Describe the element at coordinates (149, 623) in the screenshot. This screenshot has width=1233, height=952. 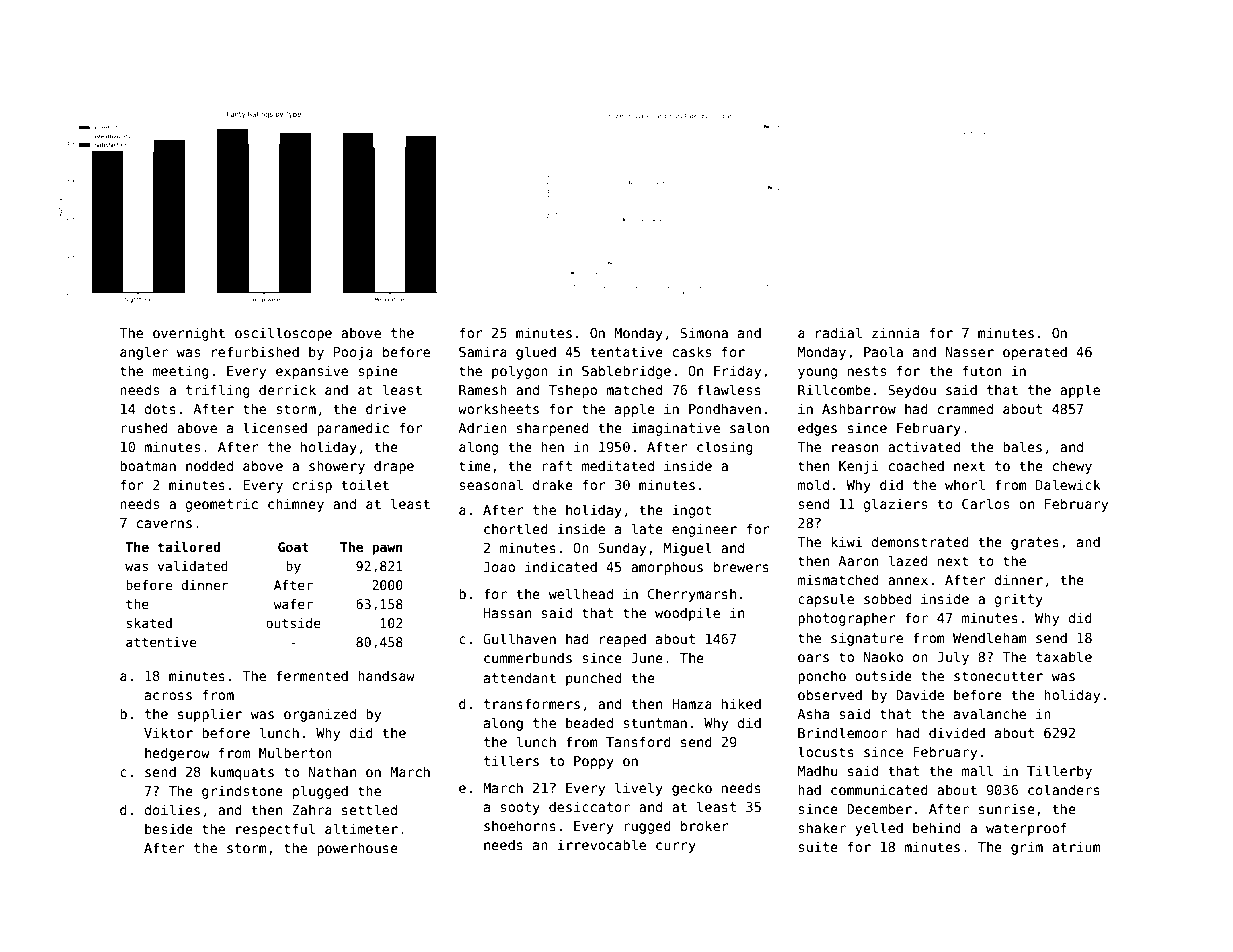
I see `skated` at that location.
